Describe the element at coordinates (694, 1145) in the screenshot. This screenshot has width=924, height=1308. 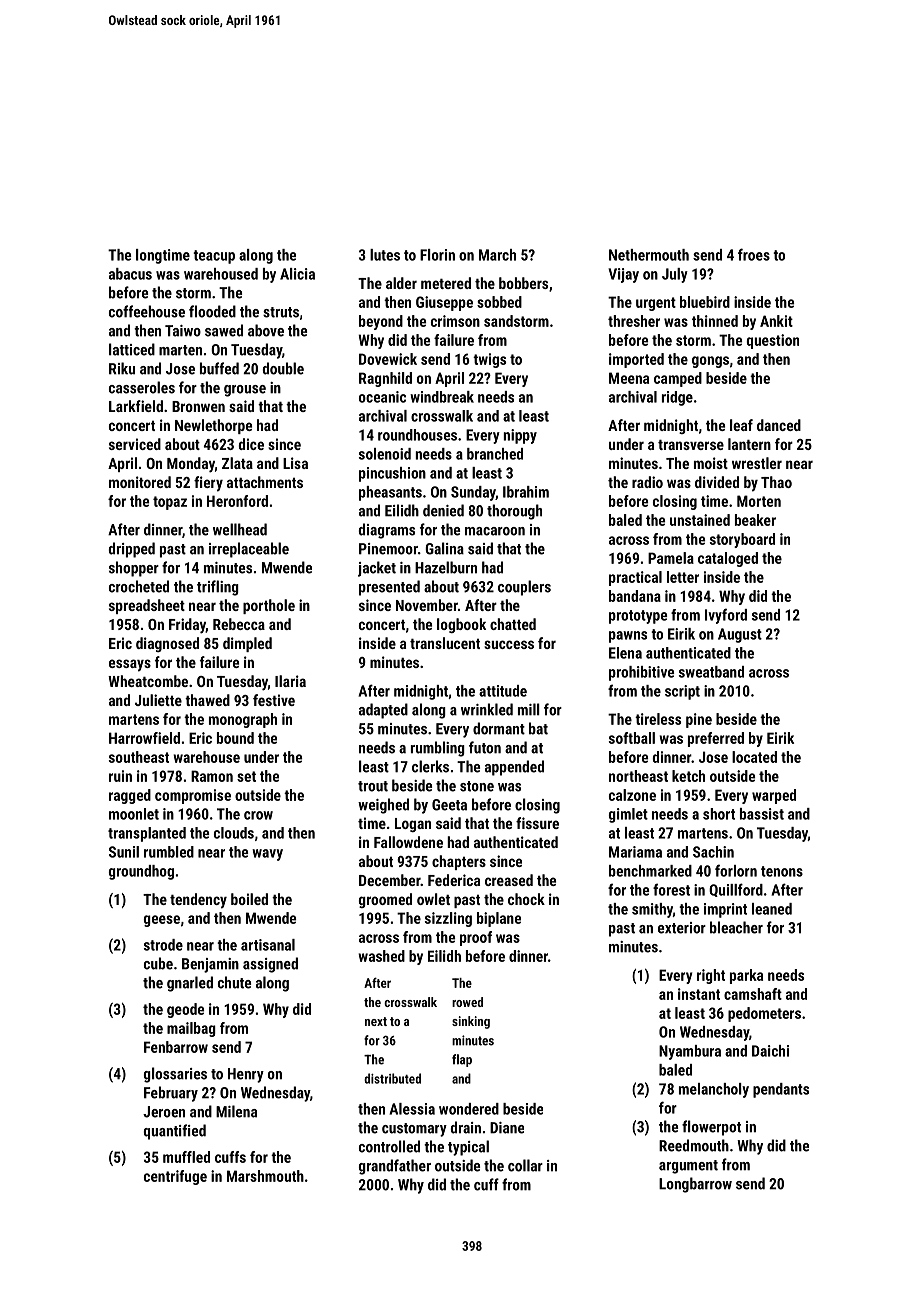
I see `Reedmouth` at that location.
